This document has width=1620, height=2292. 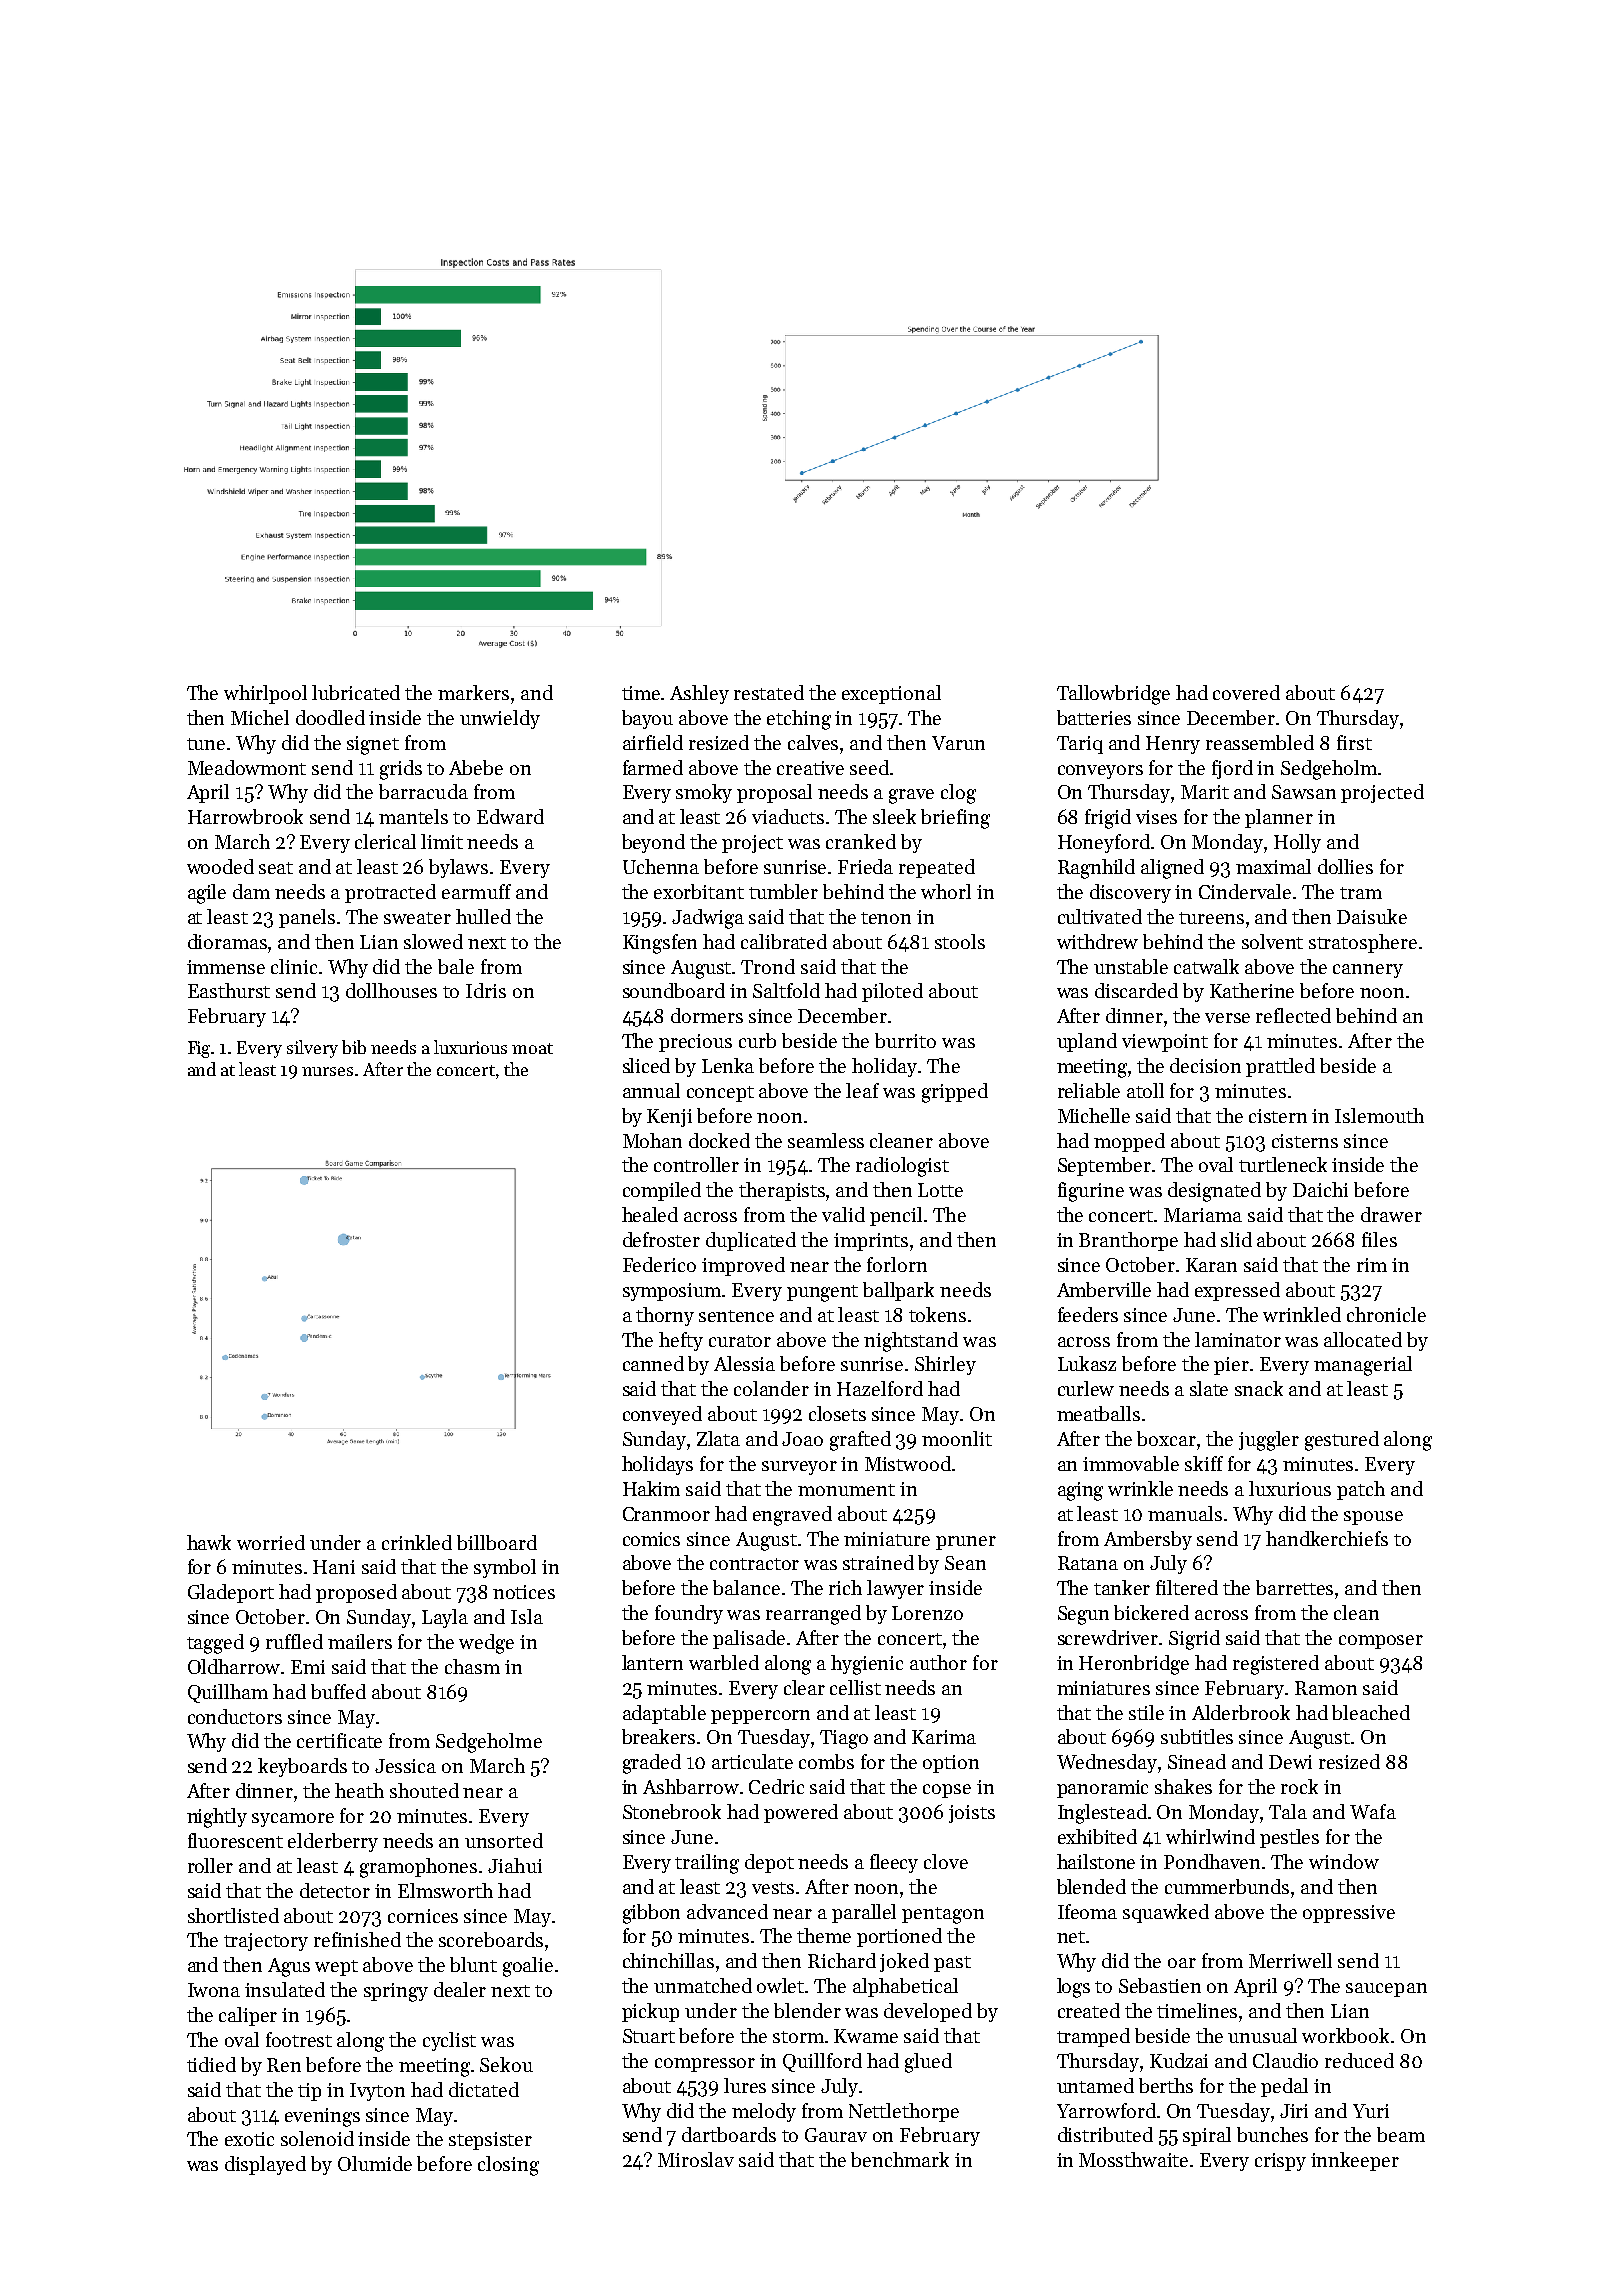 What do you see at coordinates (508, 2166) in the document?
I see `closing` at bounding box center [508, 2166].
